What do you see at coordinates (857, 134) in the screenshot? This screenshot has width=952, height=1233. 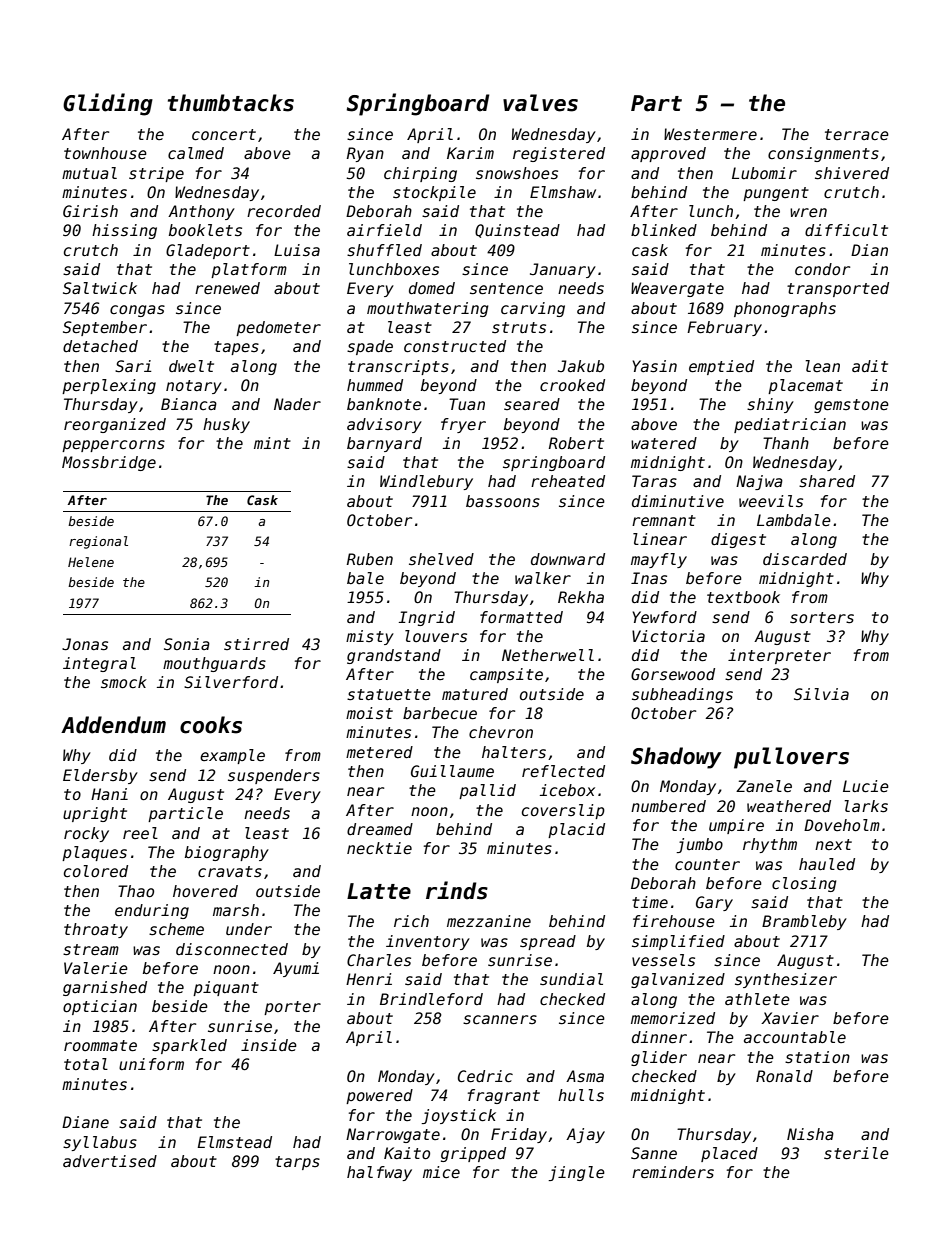 I see `terrace` at bounding box center [857, 134].
